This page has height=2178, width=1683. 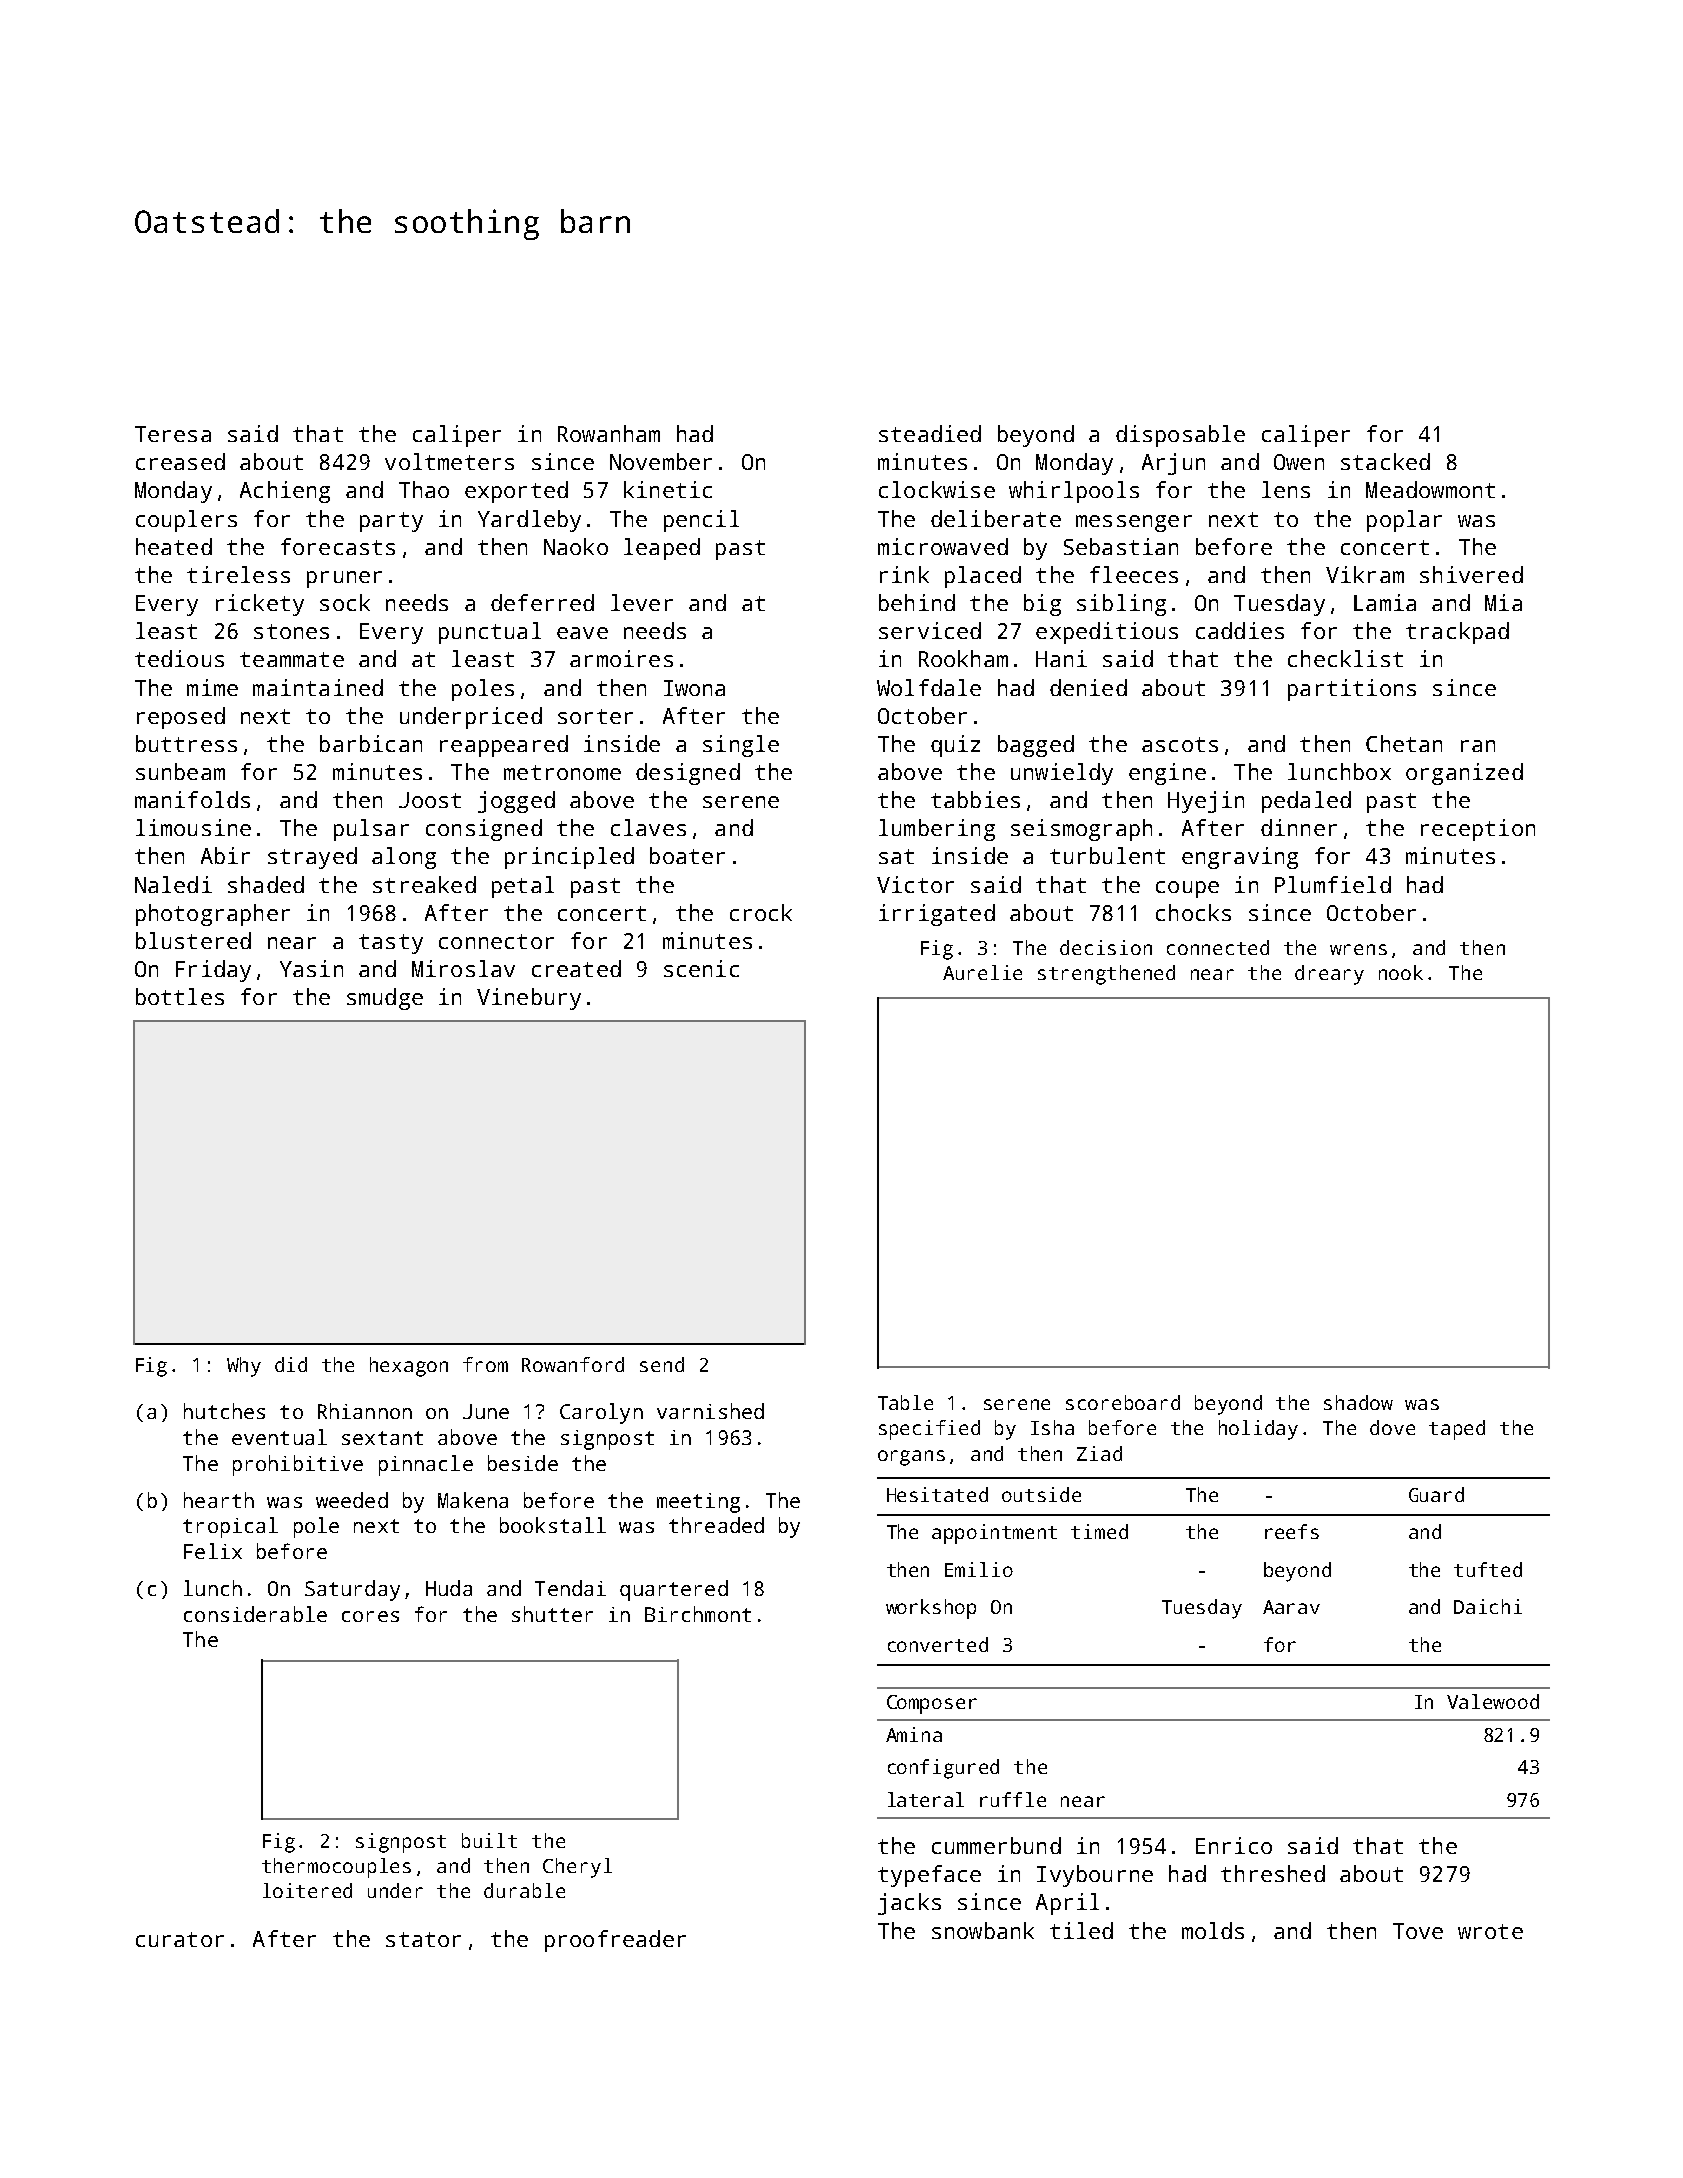 What do you see at coordinates (489, 1840) in the page?
I see `built` at bounding box center [489, 1840].
